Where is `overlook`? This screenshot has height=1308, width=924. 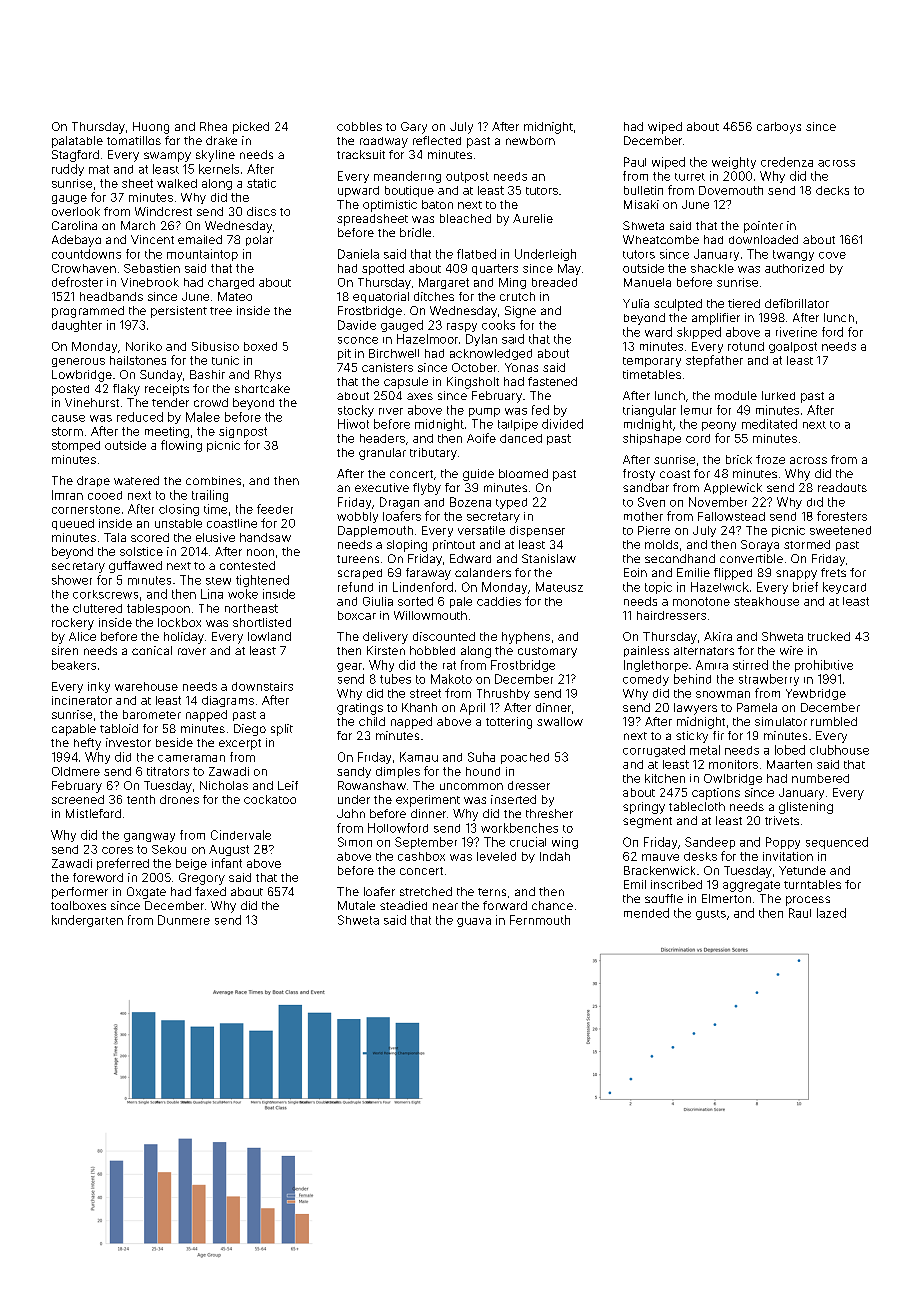 overlook is located at coordinates (76, 211).
